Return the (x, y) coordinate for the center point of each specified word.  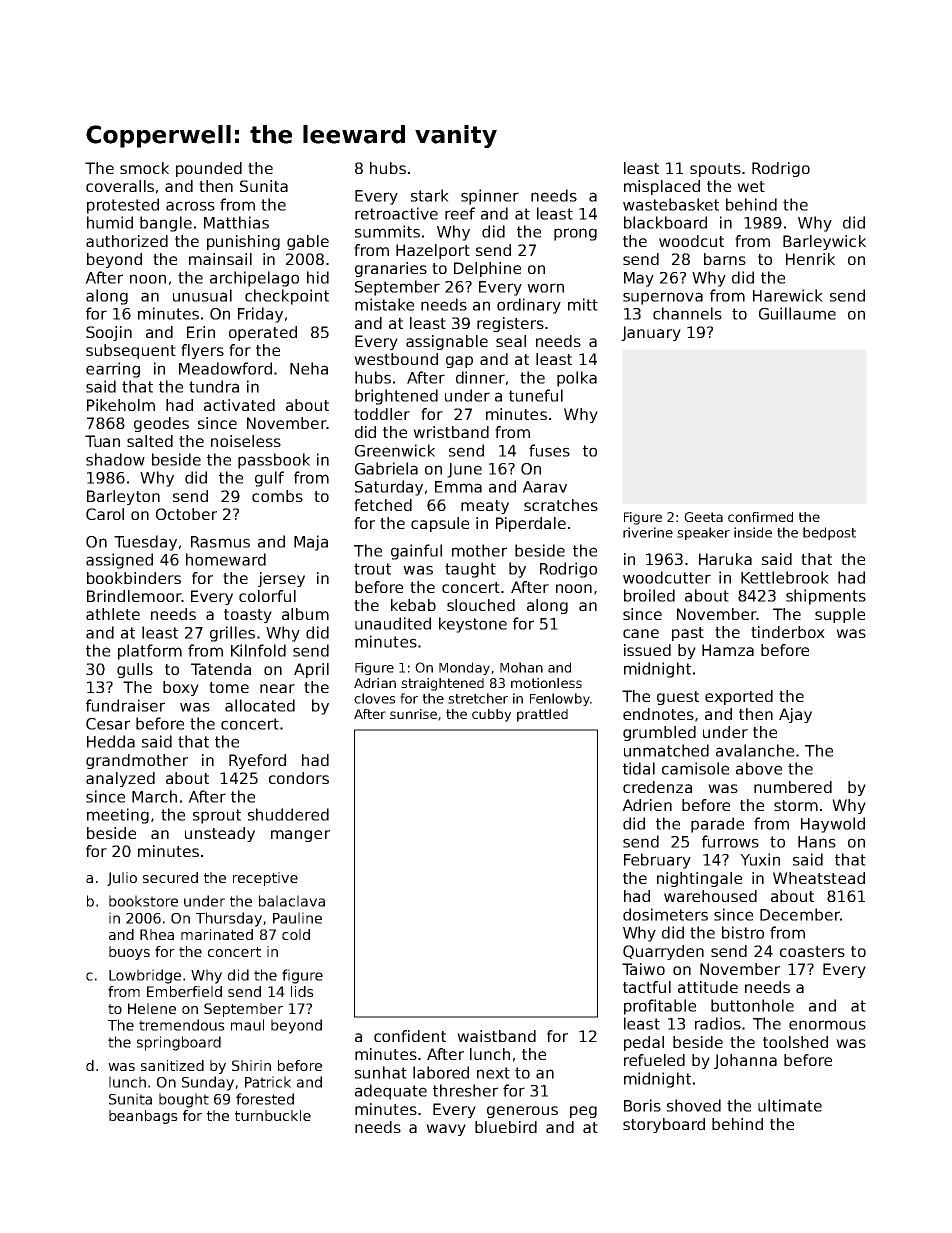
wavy (446, 1130)
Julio (122, 879)
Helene (152, 1008)
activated (239, 405)
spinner (490, 197)
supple (840, 615)
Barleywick (824, 242)
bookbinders (134, 578)
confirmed (760, 517)
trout (372, 569)
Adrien (647, 805)
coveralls (120, 186)
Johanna (745, 1061)
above (759, 768)
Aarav (544, 487)
